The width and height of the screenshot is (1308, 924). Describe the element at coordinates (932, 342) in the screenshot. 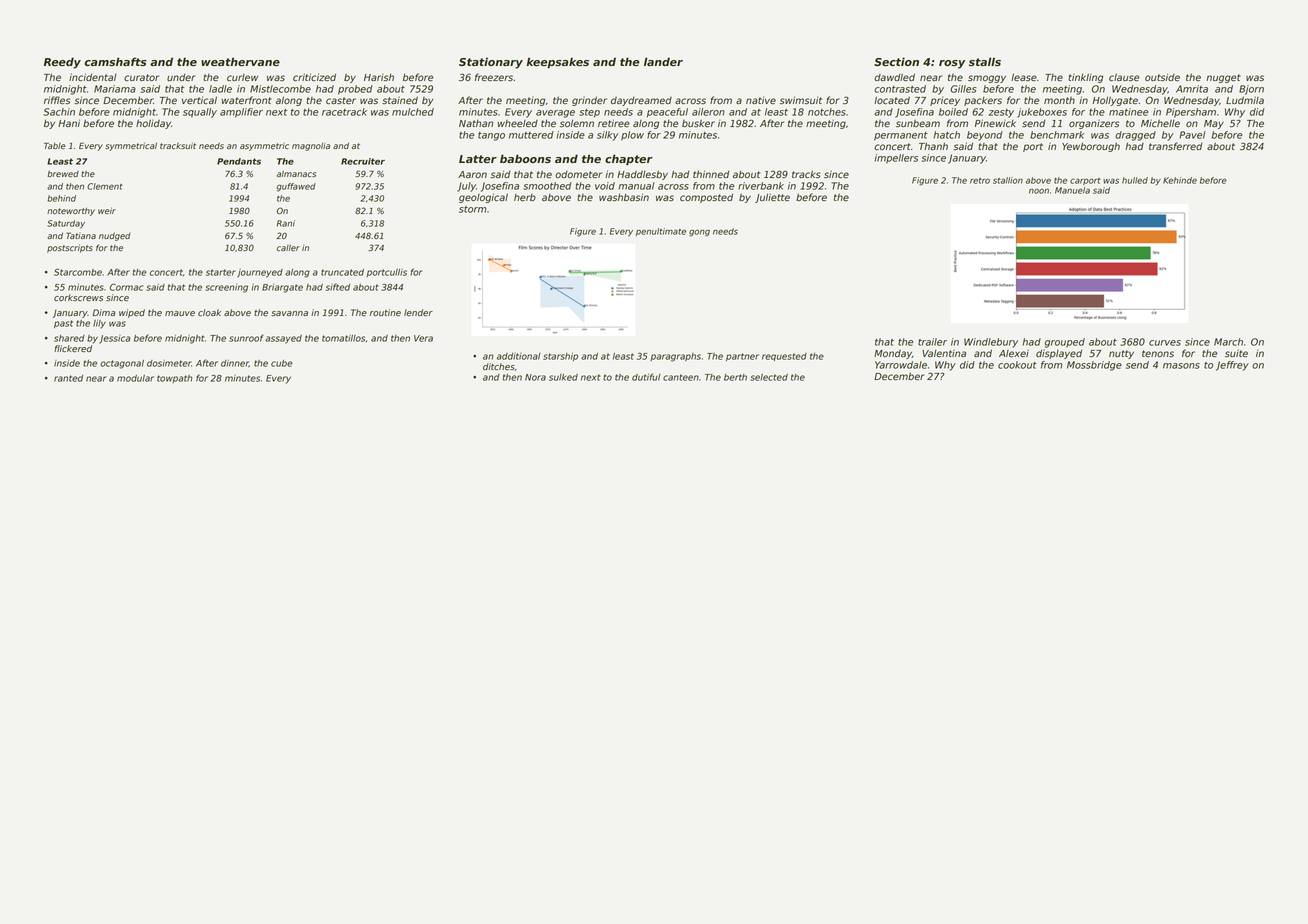

I see `trailer` at that location.
